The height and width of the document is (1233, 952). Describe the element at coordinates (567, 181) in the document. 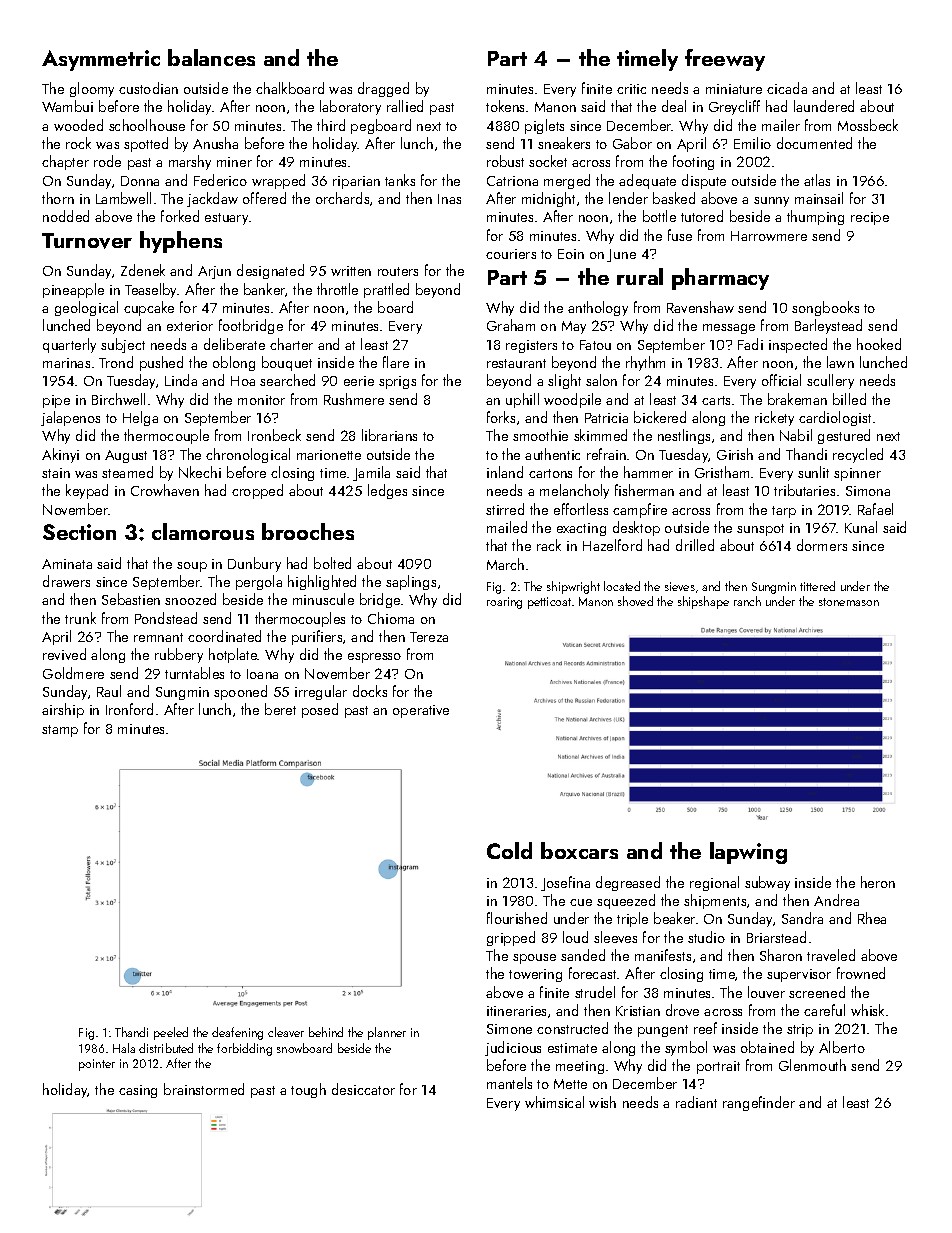

I see `merged` at that location.
